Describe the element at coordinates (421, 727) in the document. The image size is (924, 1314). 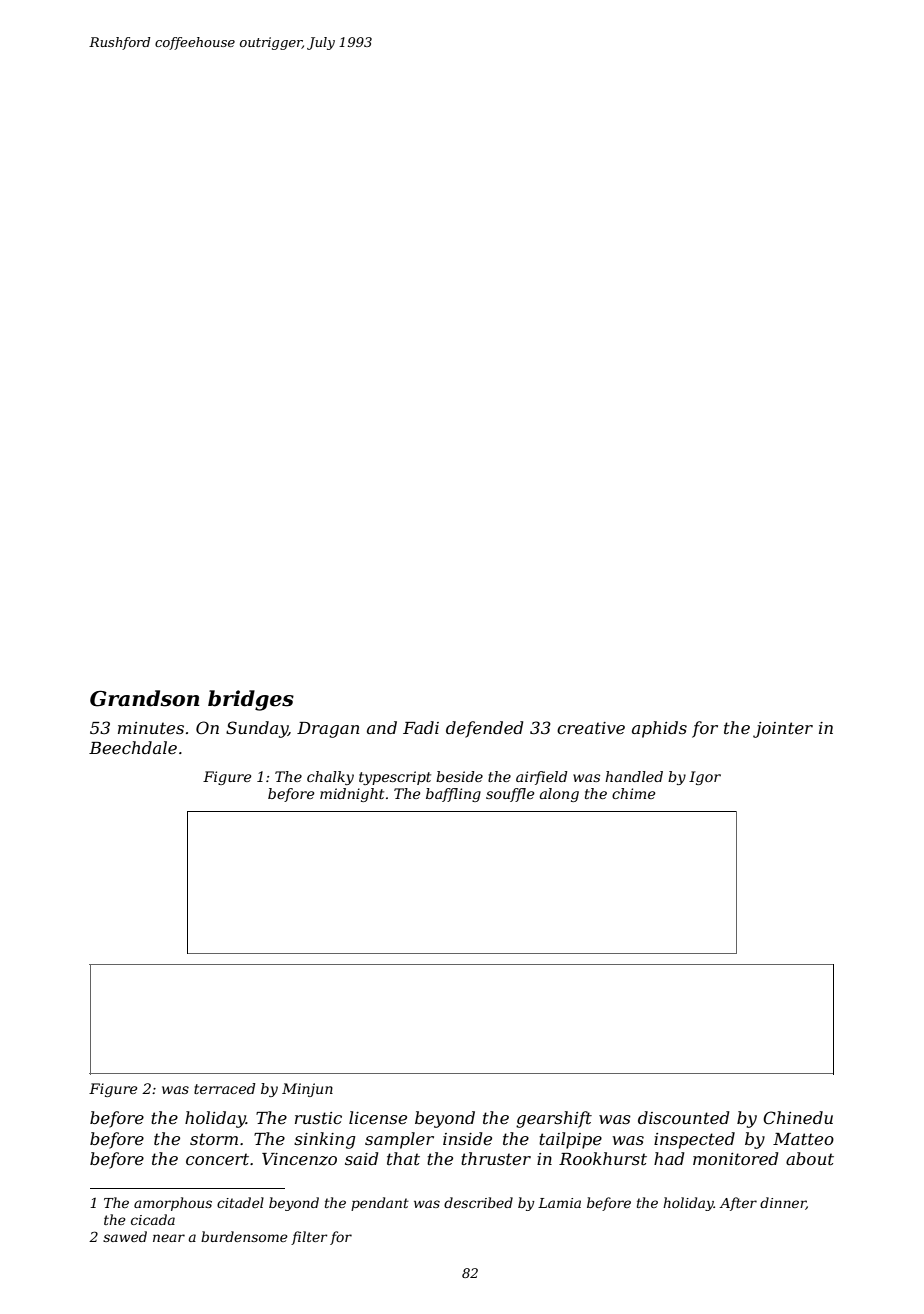
I see `Fadi` at that location.
